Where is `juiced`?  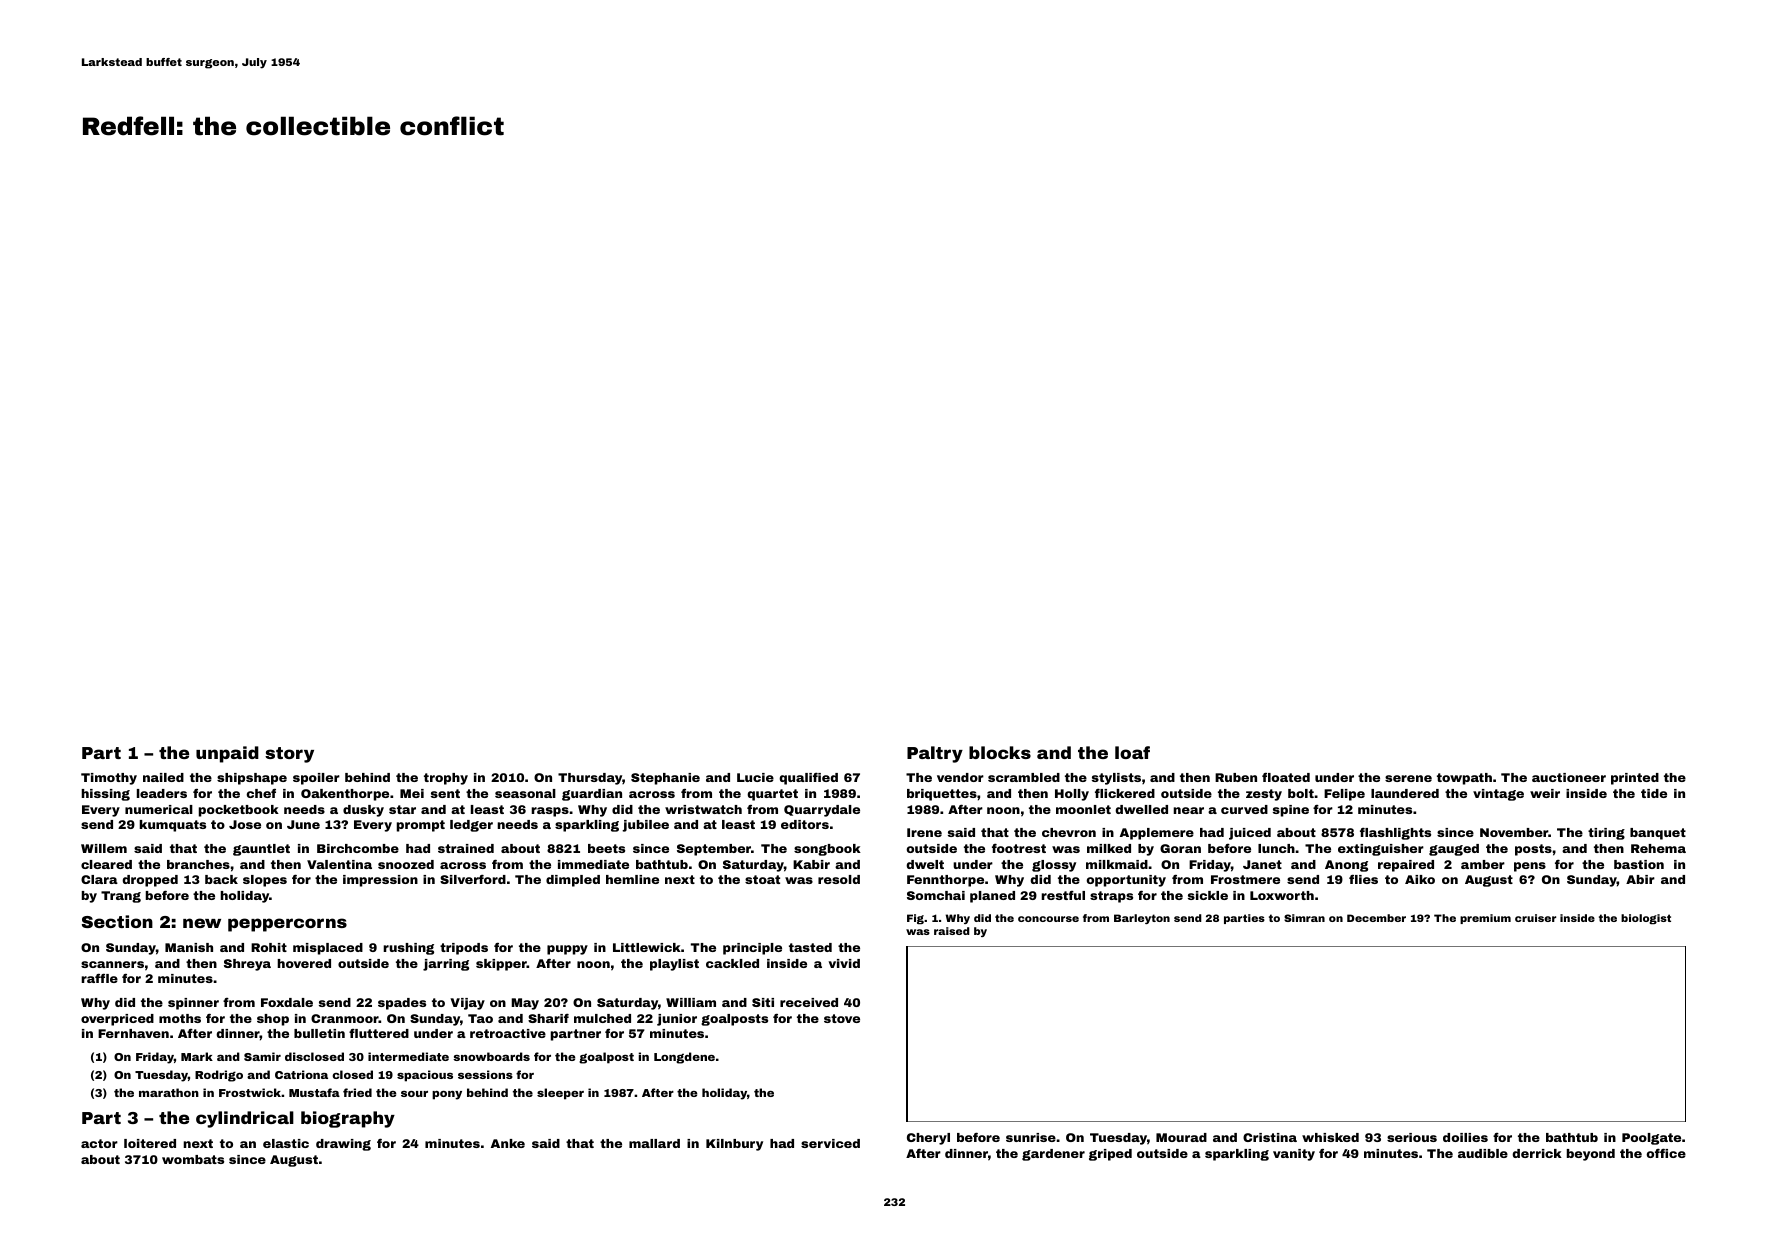 juiced is located at coordinates (1250, 834).
